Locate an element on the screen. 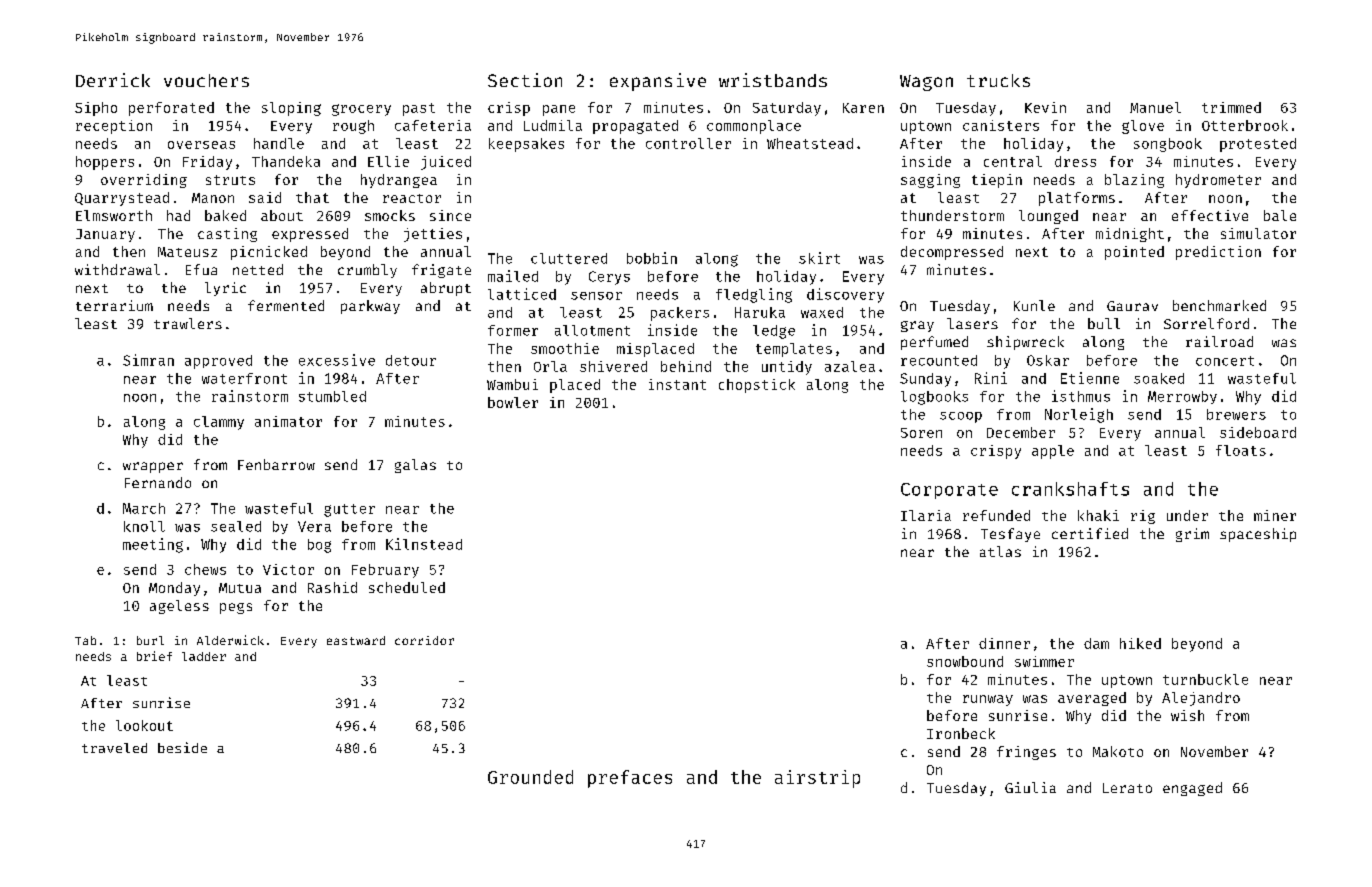  lookout is located at coordinates (144, 725).
